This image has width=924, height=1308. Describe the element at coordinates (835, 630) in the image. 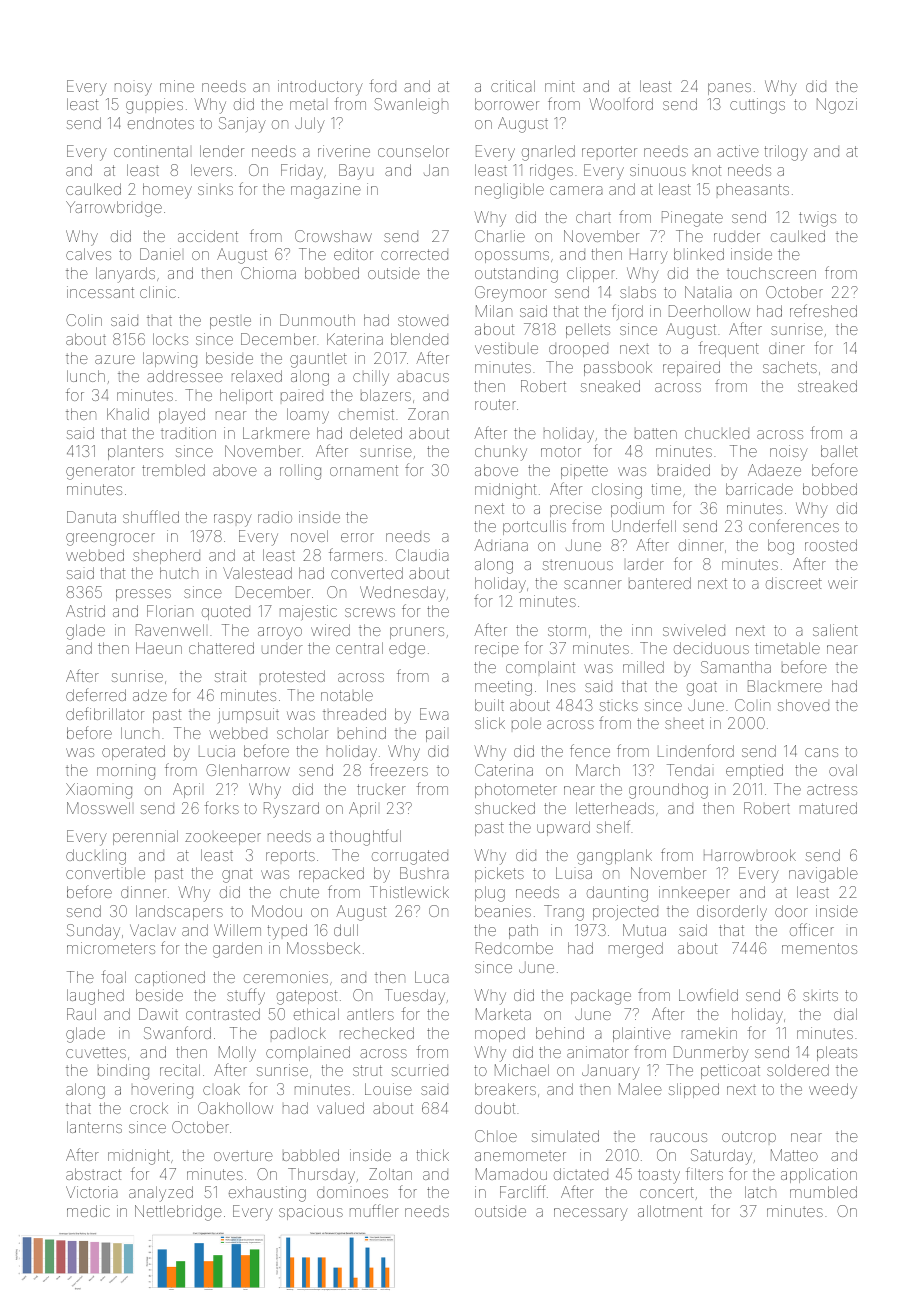

I see `salient` at that location.
